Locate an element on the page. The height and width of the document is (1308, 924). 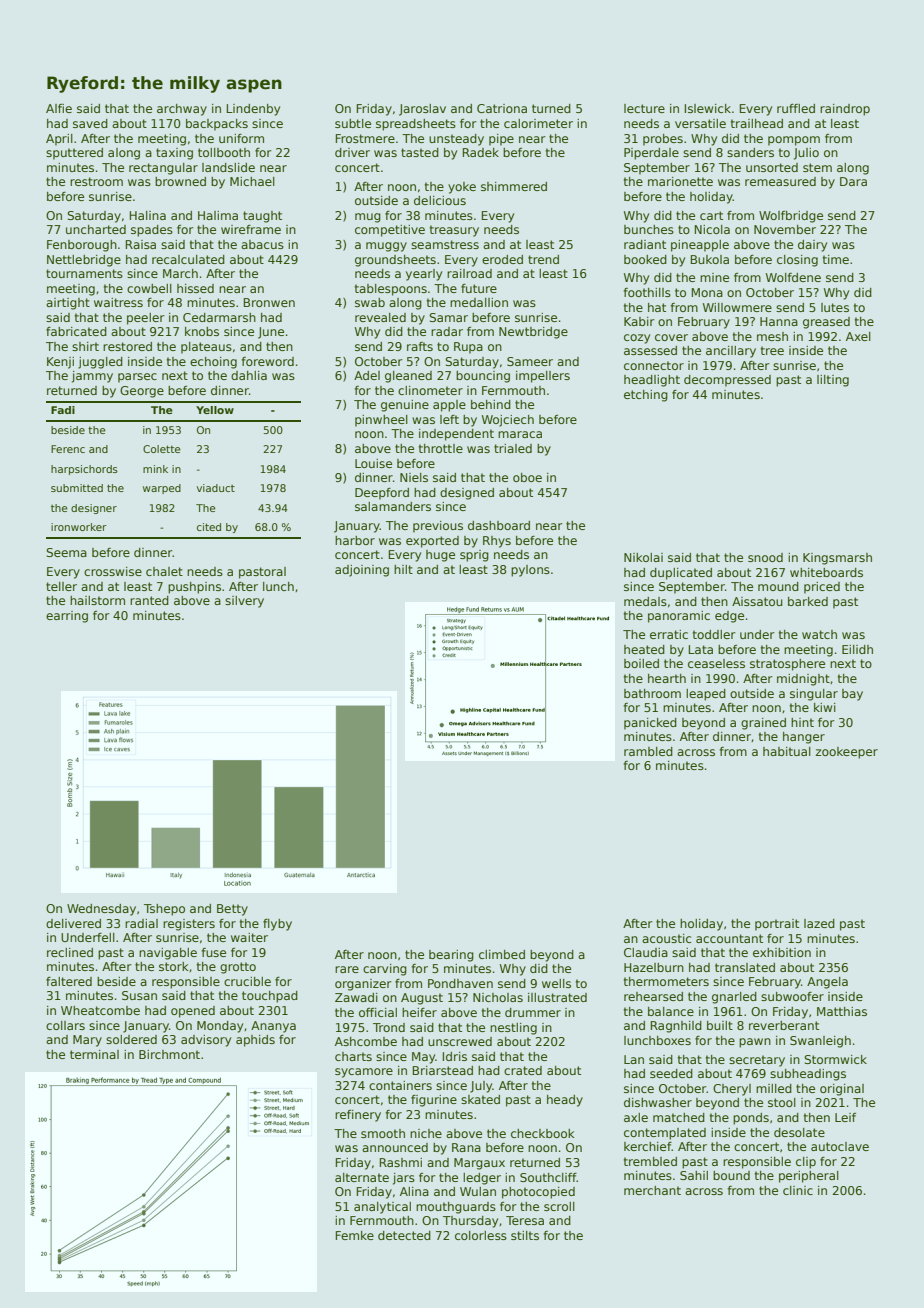
Jaroslav is located at coordinates (422, 110).
